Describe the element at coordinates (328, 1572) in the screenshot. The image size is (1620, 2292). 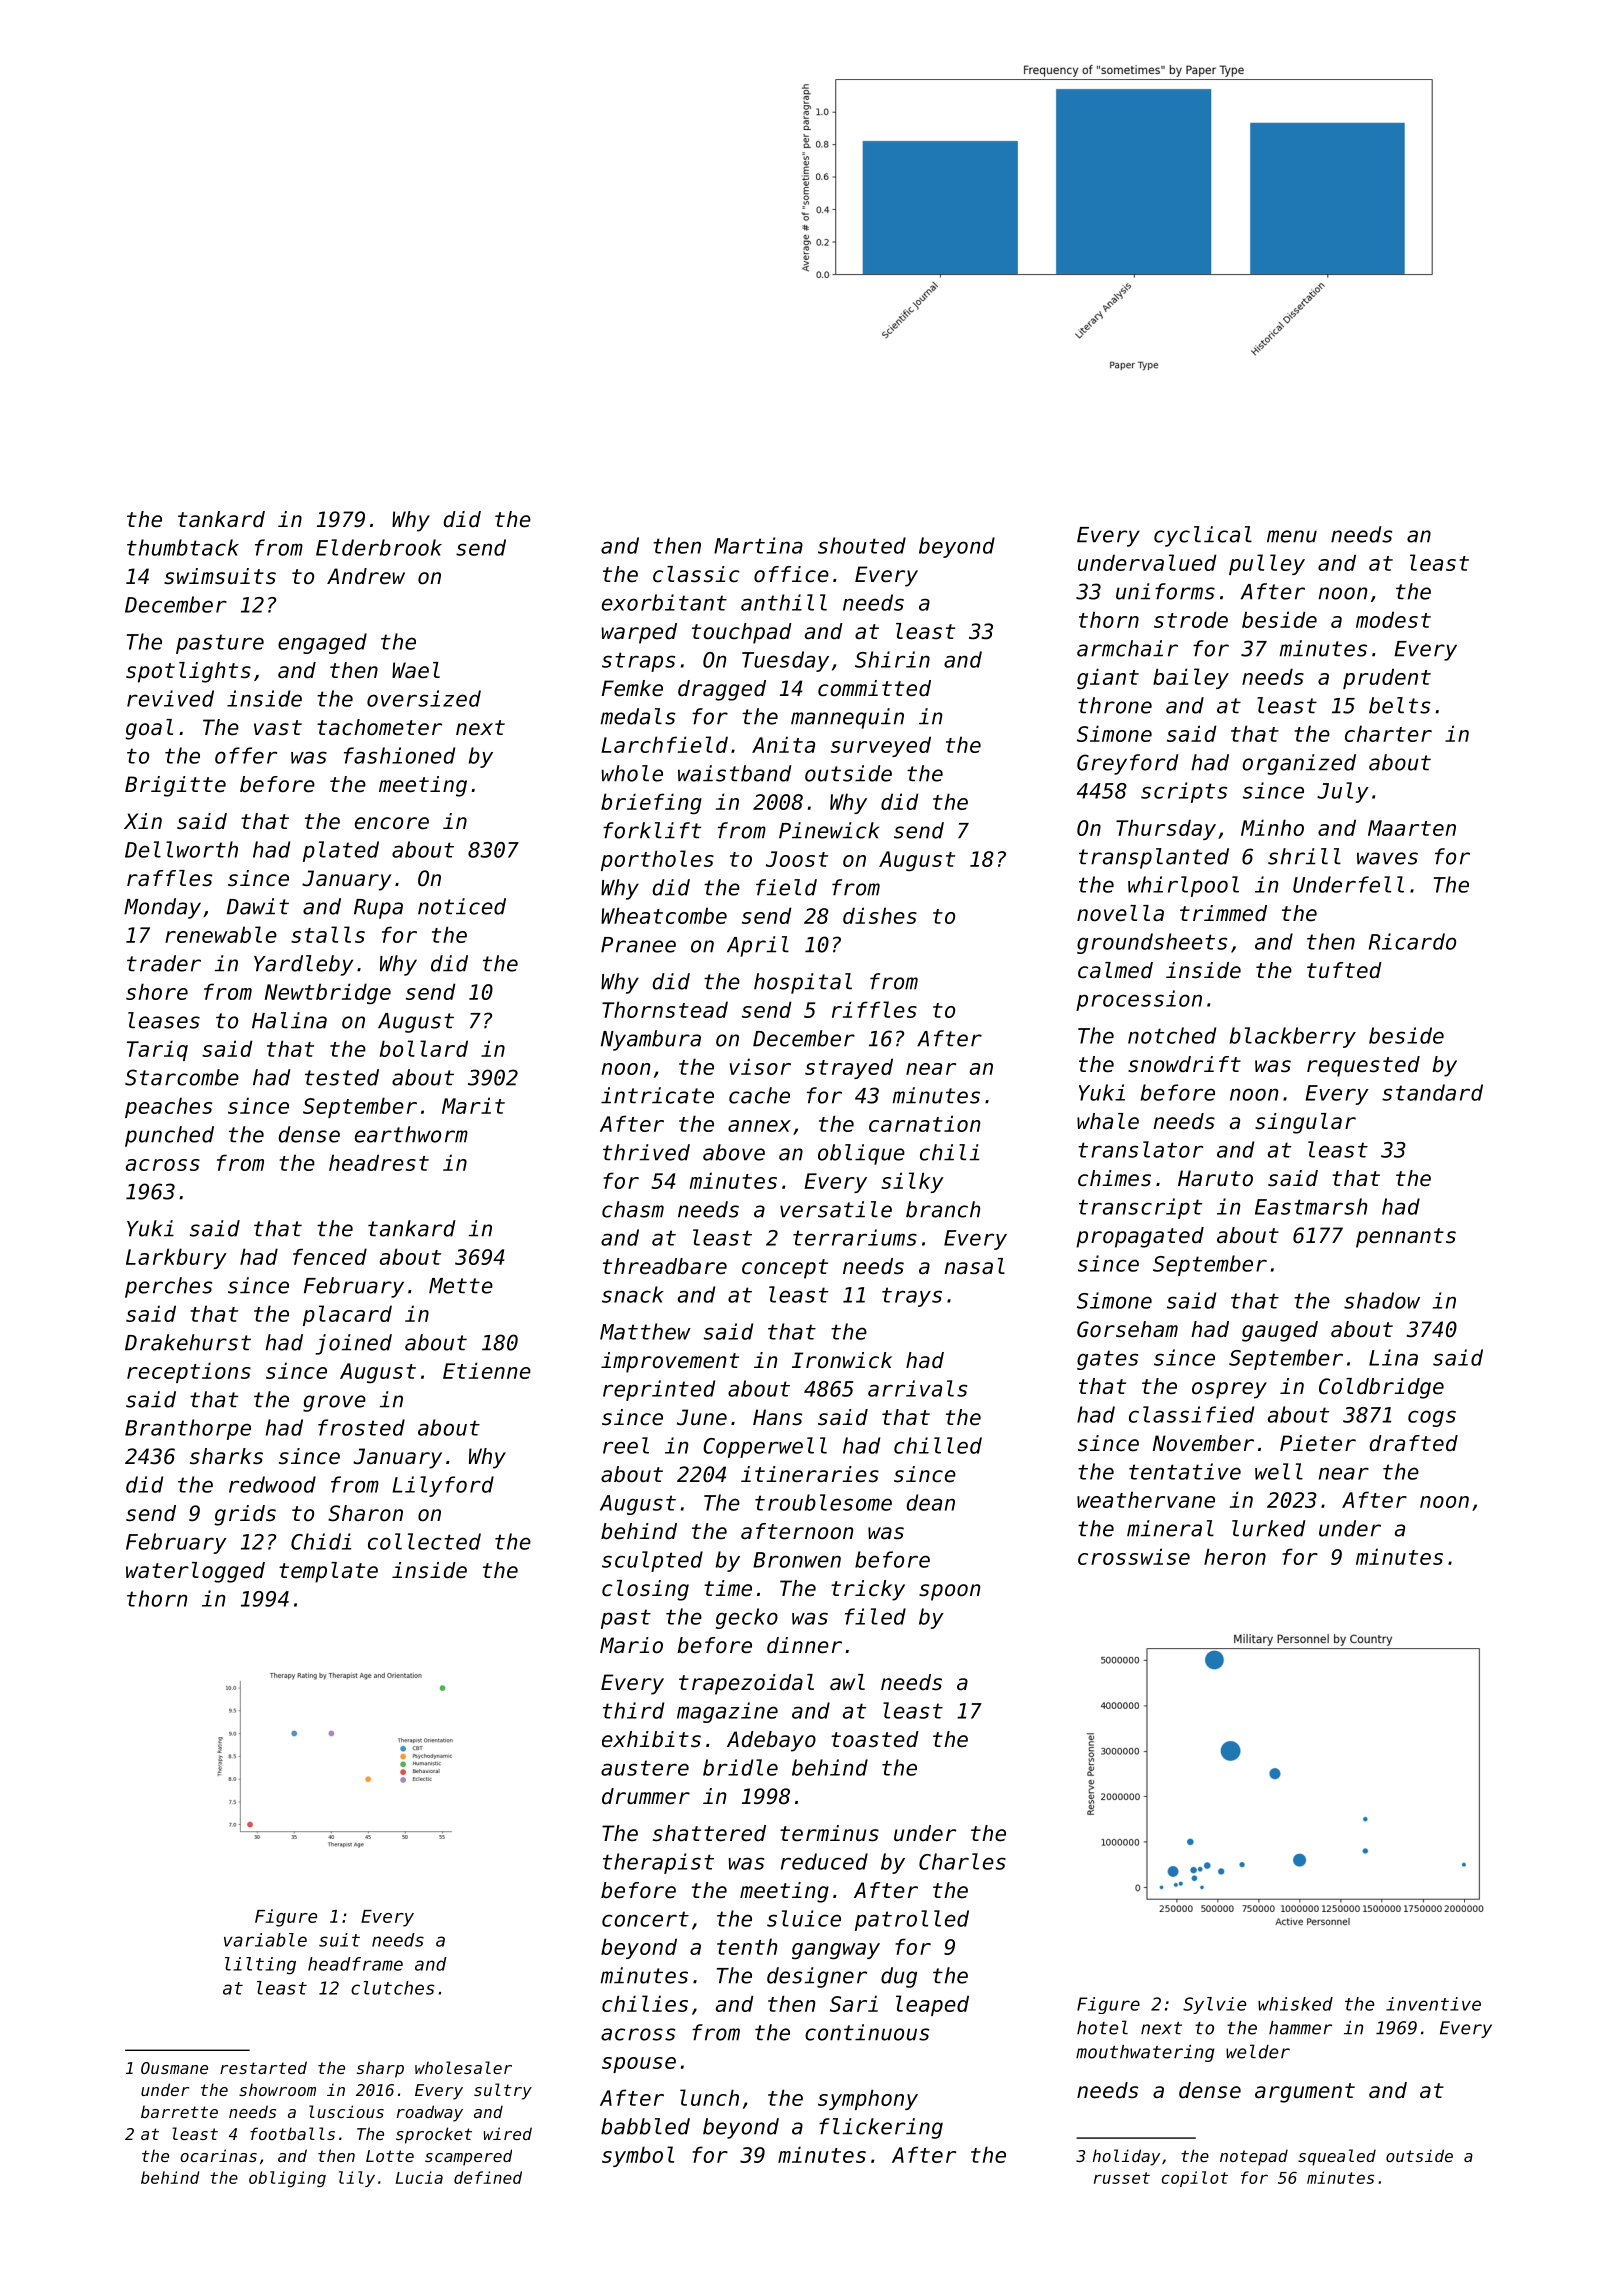
I see `template` at that location.
